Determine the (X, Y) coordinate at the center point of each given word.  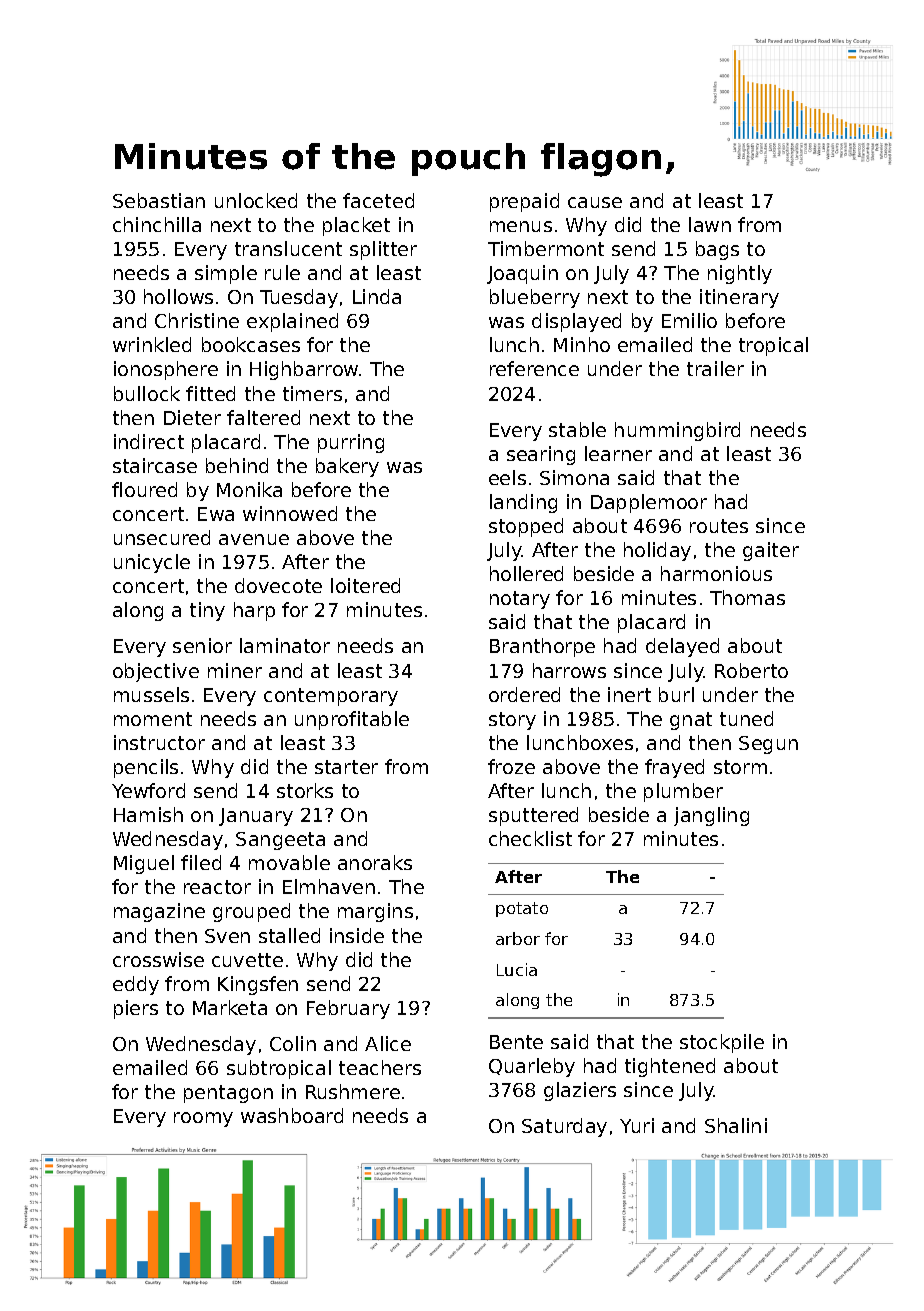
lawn (710, 224)
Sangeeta (280, 841)
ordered (524, 694)
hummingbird (677, 431)
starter (346, 767)
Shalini (736, 1125)
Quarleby (532, 1067)
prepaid (524, 202)
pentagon (228, 1094)
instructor (159, 742)
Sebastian (159, 200)
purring (351, 443)
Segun (768, 745)
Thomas (747, 597)
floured (144, 489)
